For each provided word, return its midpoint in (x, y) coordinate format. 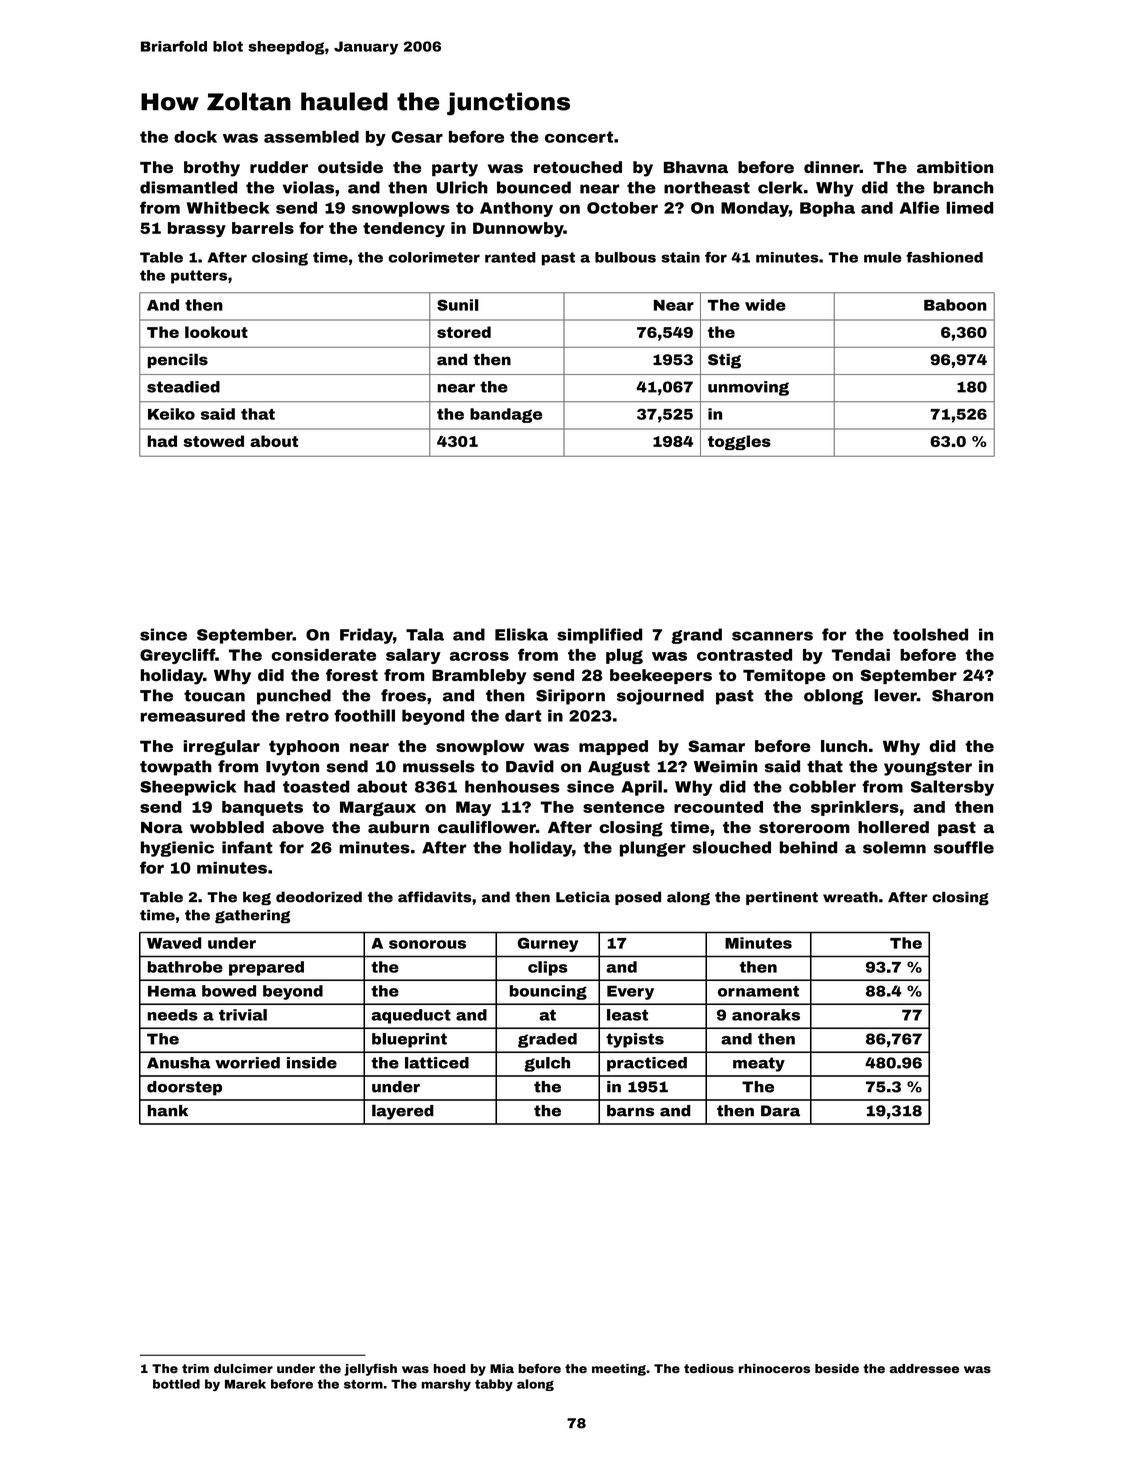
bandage (506, 415)
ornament (758, 991)
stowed (214, 441)
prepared (266, 968)
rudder (279, 167)
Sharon (962, 695)
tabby (494, 1385)
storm (363, 1384)
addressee (924, 1368)
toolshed (930, 634)
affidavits (434, 897)
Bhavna (696, 167)
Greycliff (177, 656)
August (619, 768)
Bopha (827, 209)
